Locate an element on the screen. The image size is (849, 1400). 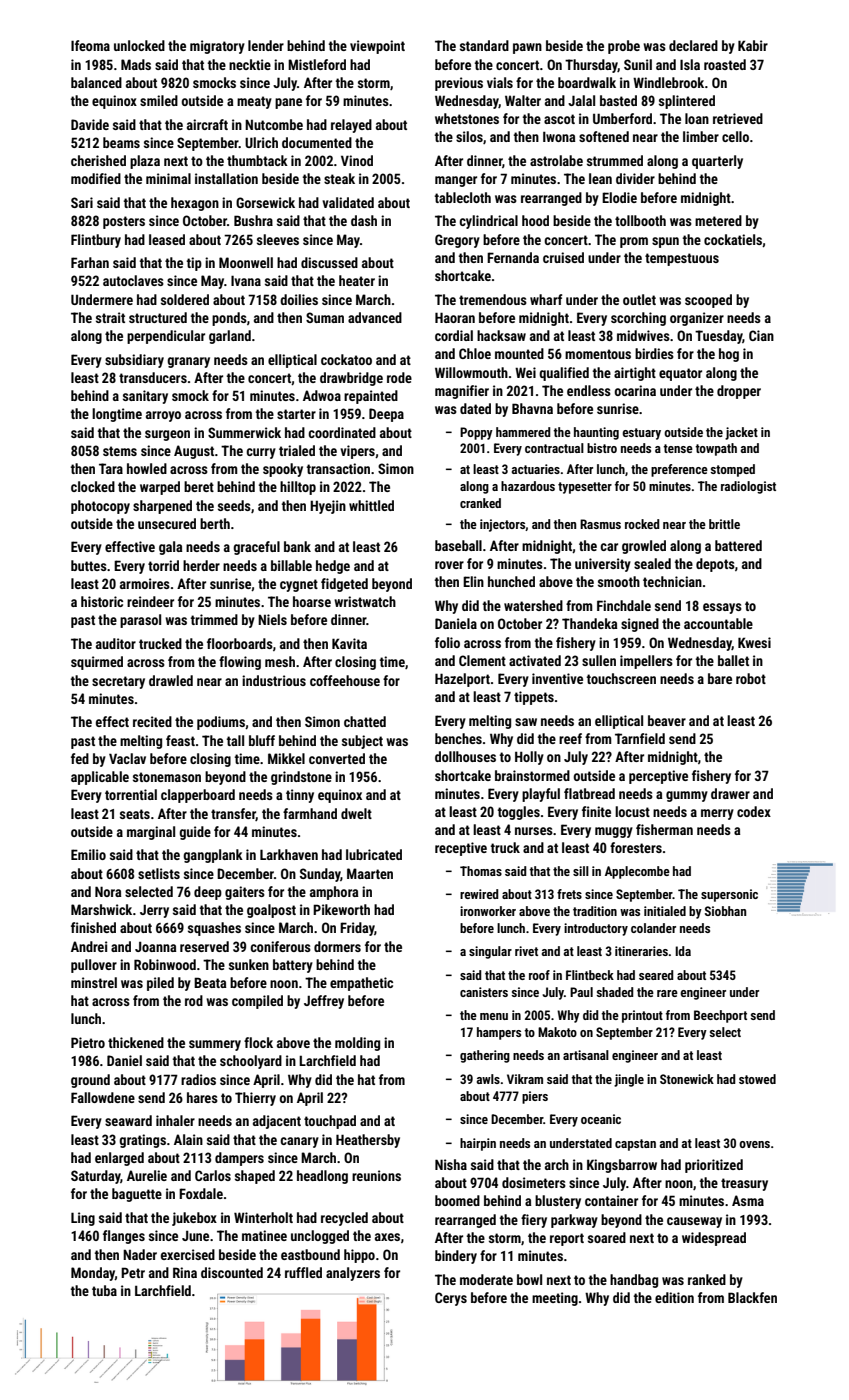
awls is located at coordinates (488, 1079).
